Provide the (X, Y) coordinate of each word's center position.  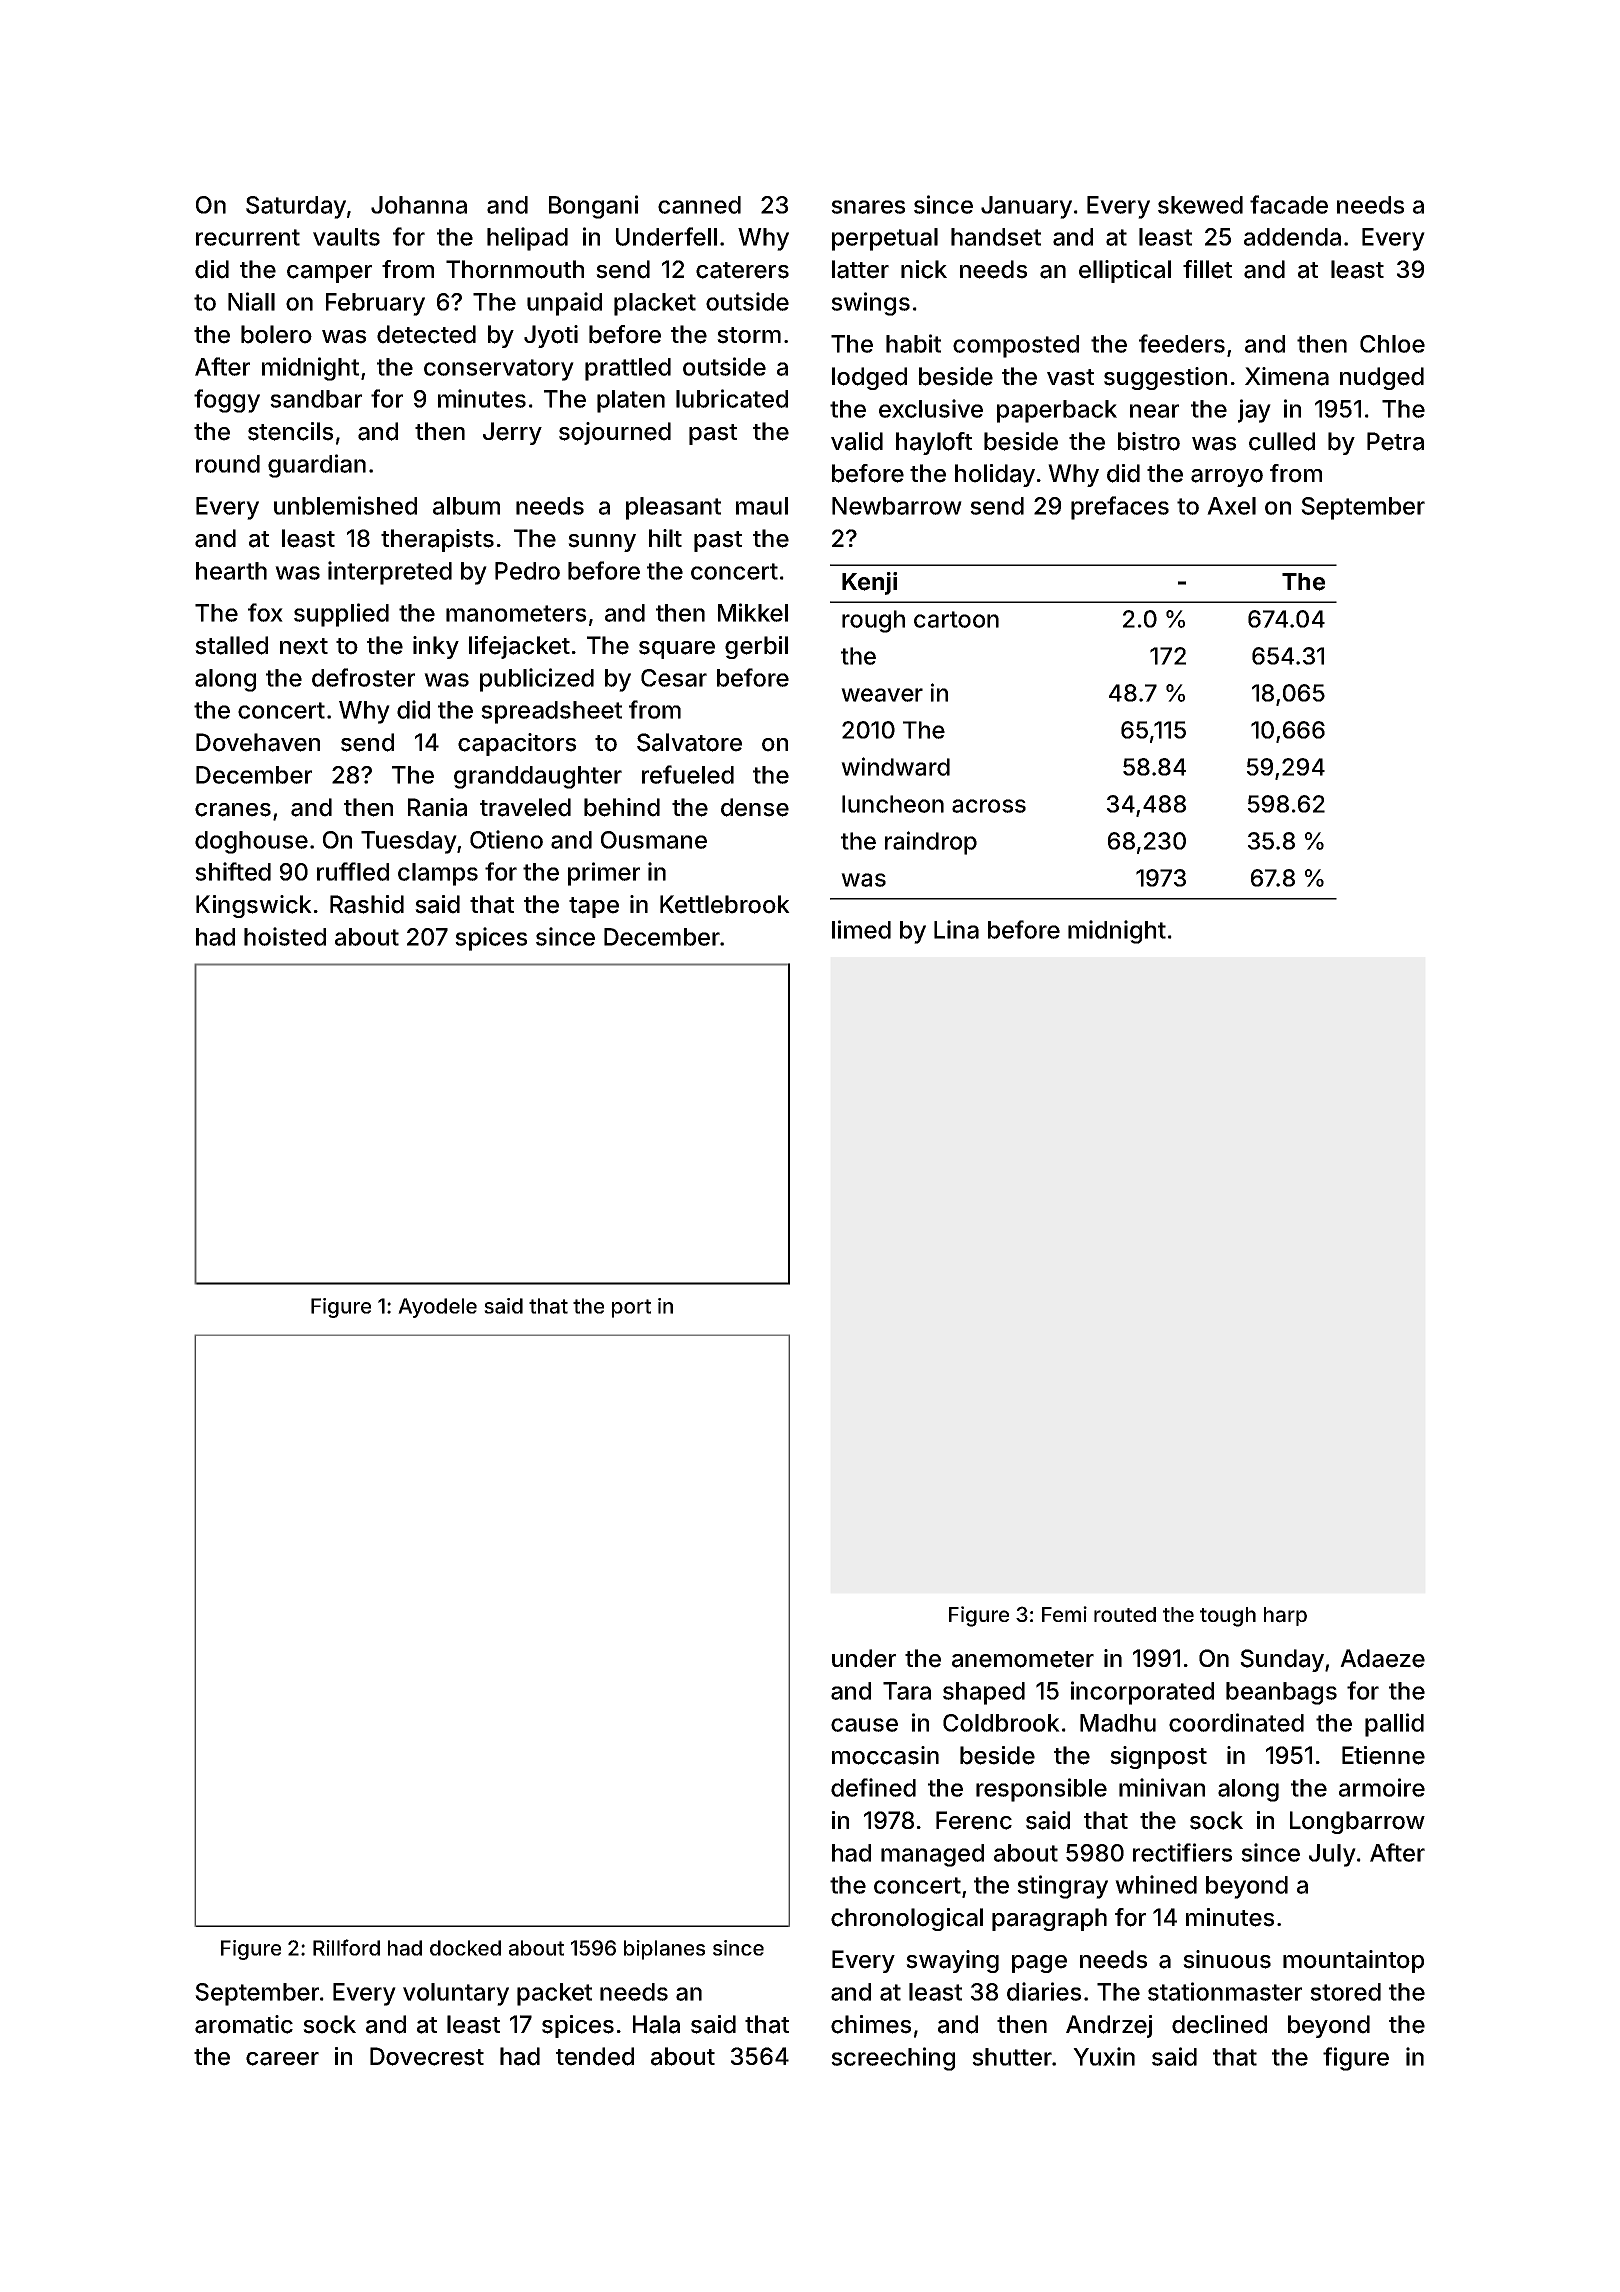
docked (465, 1948)
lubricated (732, 398)
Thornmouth (515, 269)
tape (594, 907)
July (1332, 1855)
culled (1282, 441)
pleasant (673, 508)
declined (1219, 2024)
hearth (231, 571)
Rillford (346, 1947)
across (989, 806)
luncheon (893, 804)
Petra (1395, 441)
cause (864, 1725)
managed (932, 1855)
